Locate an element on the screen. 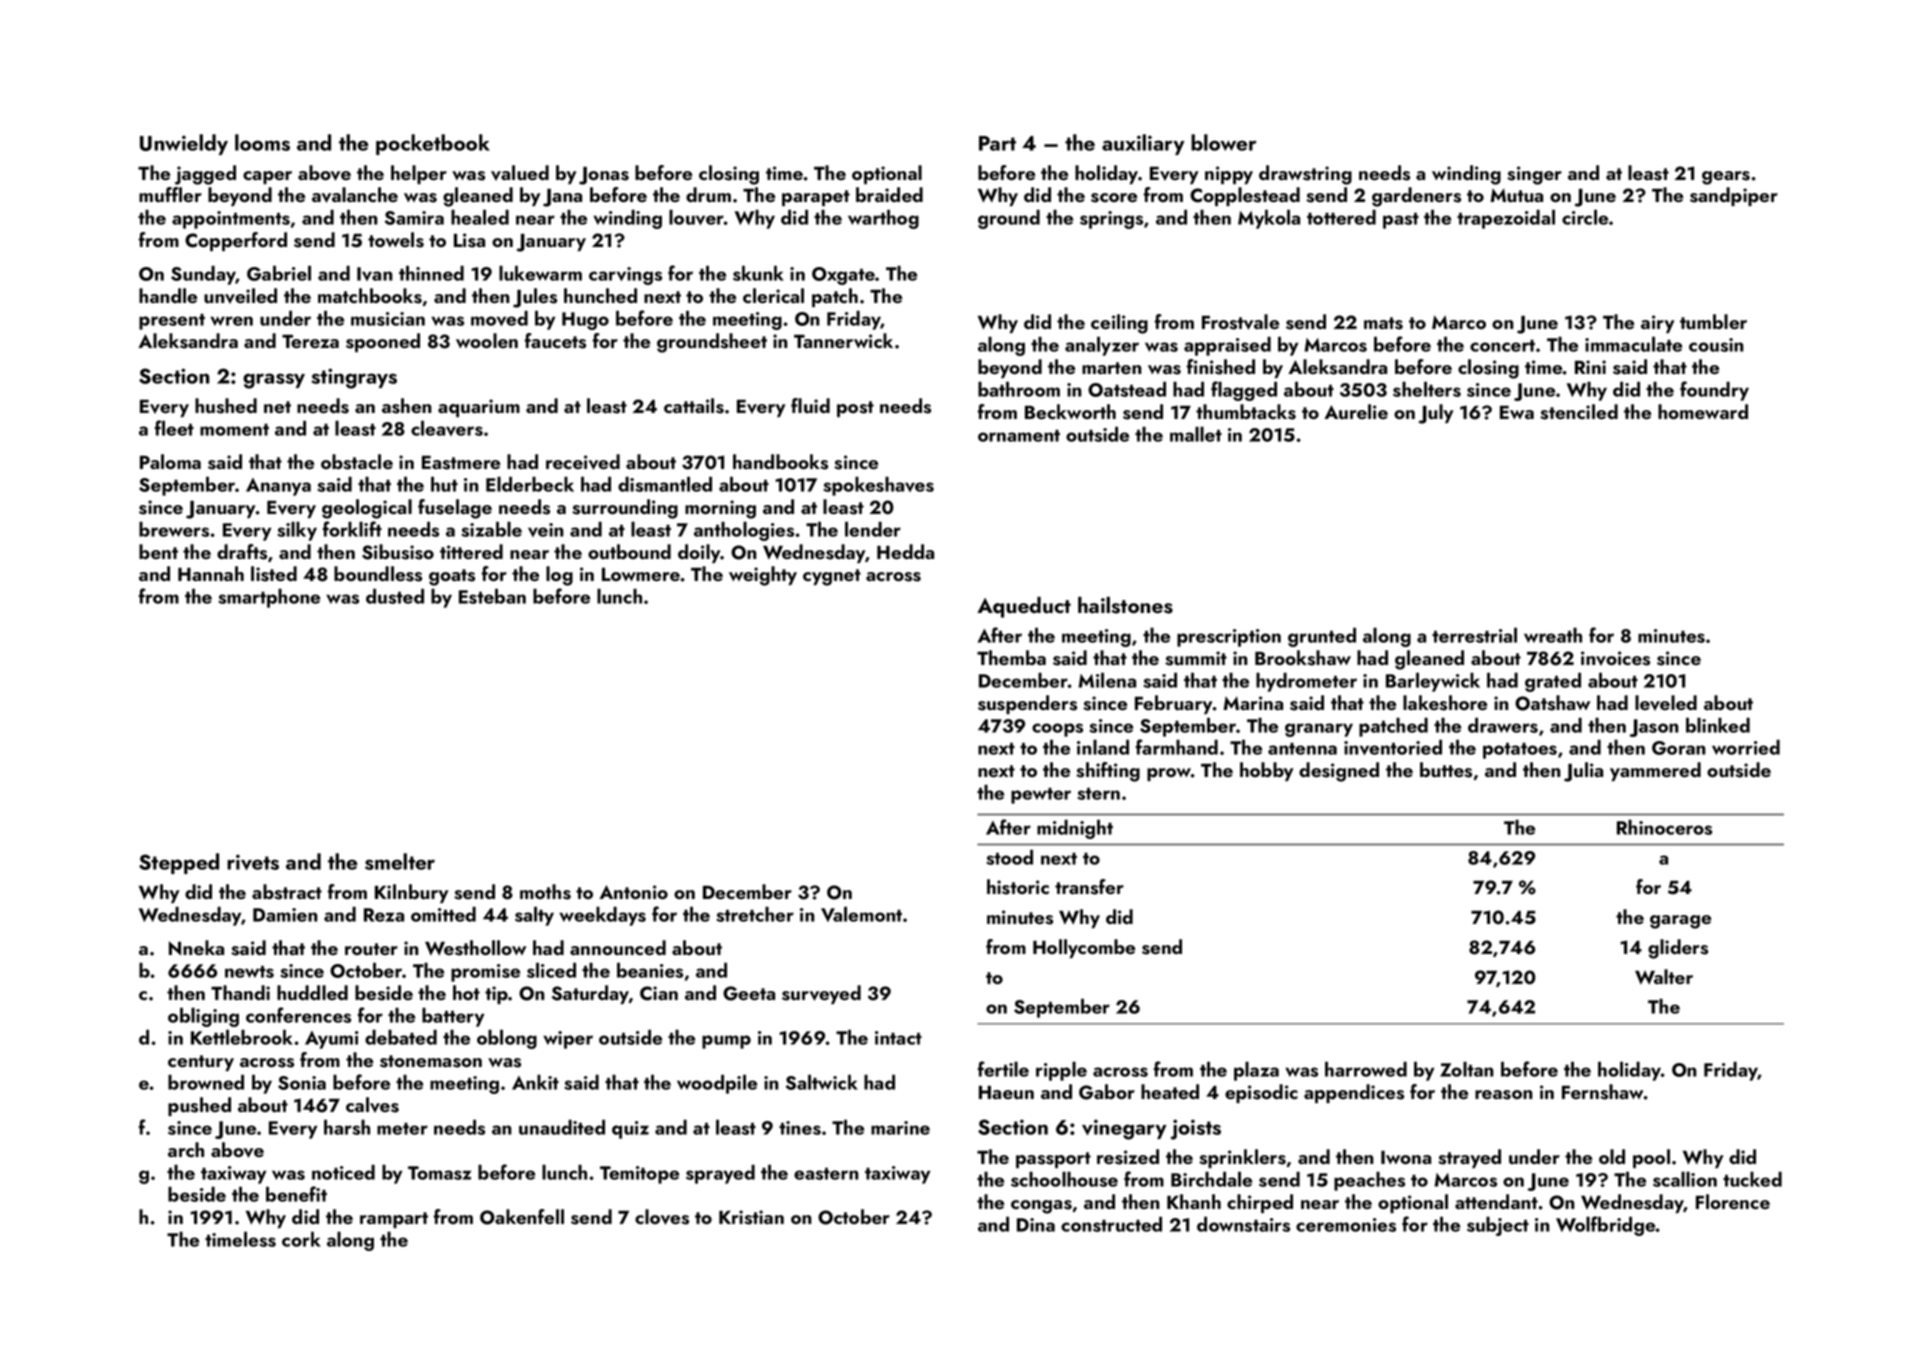 The image size is (1923, 1360). plaza is located at coordinates (1256, 1071).
